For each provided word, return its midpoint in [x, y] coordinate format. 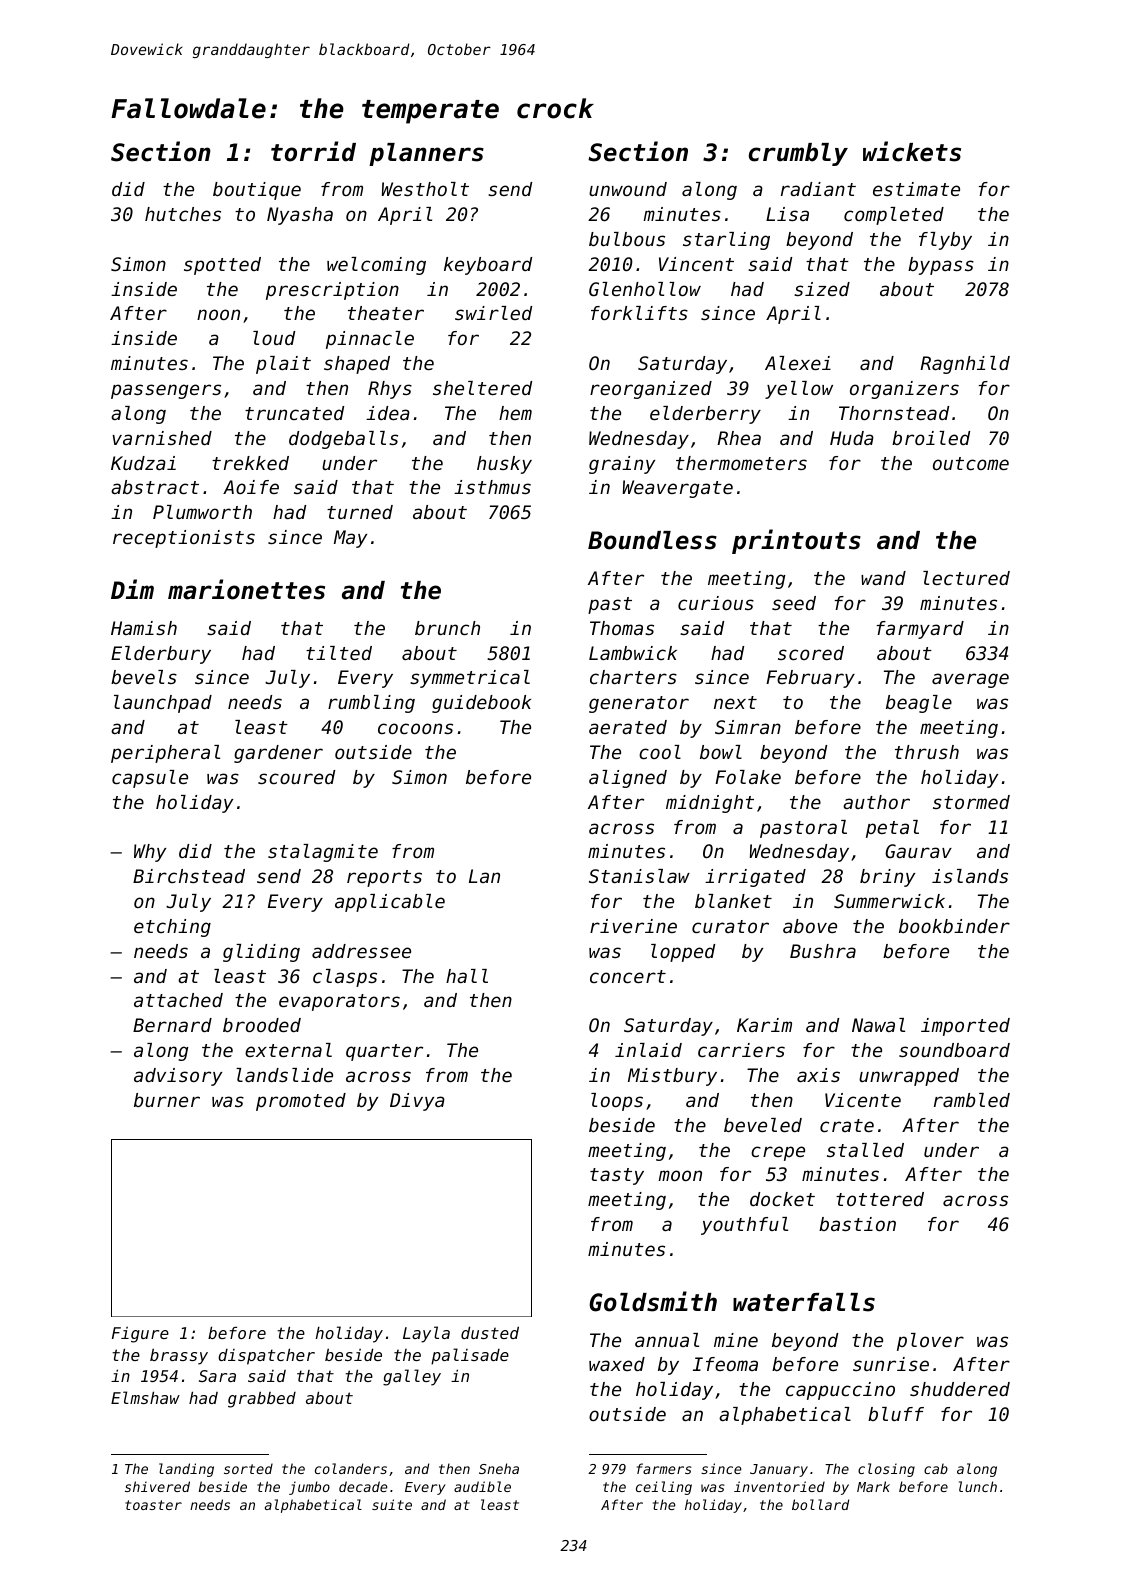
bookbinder [954, 926]
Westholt [425, 189]
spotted [222, 266]
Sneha [499, 1468]
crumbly [798, 154]
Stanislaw [639, 876]
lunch [978, 1486]
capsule [150, 779]
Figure [140, 1335]
